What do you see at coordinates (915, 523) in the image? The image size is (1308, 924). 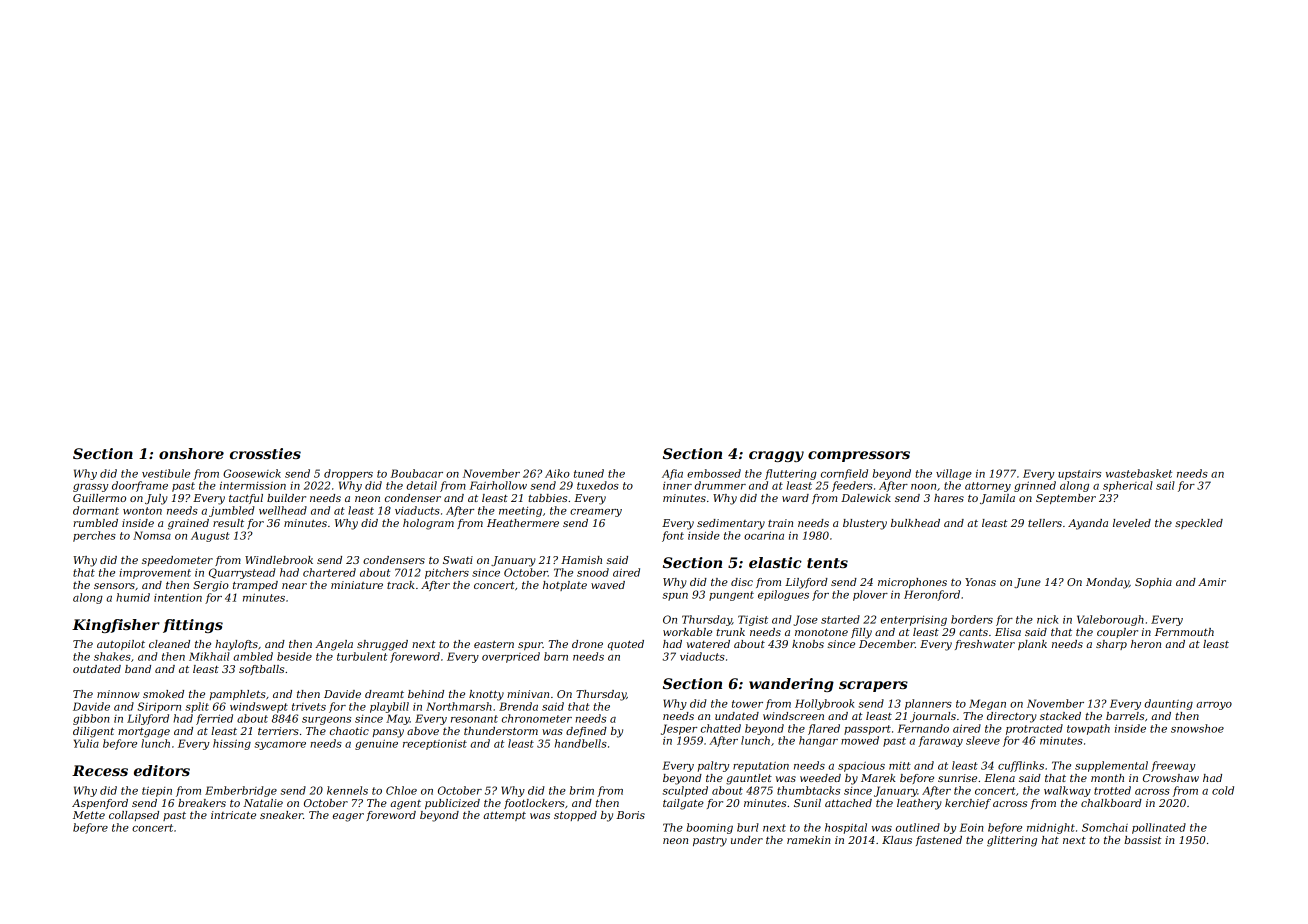 I see `bulkhead` at bounding box center [915, 523].
